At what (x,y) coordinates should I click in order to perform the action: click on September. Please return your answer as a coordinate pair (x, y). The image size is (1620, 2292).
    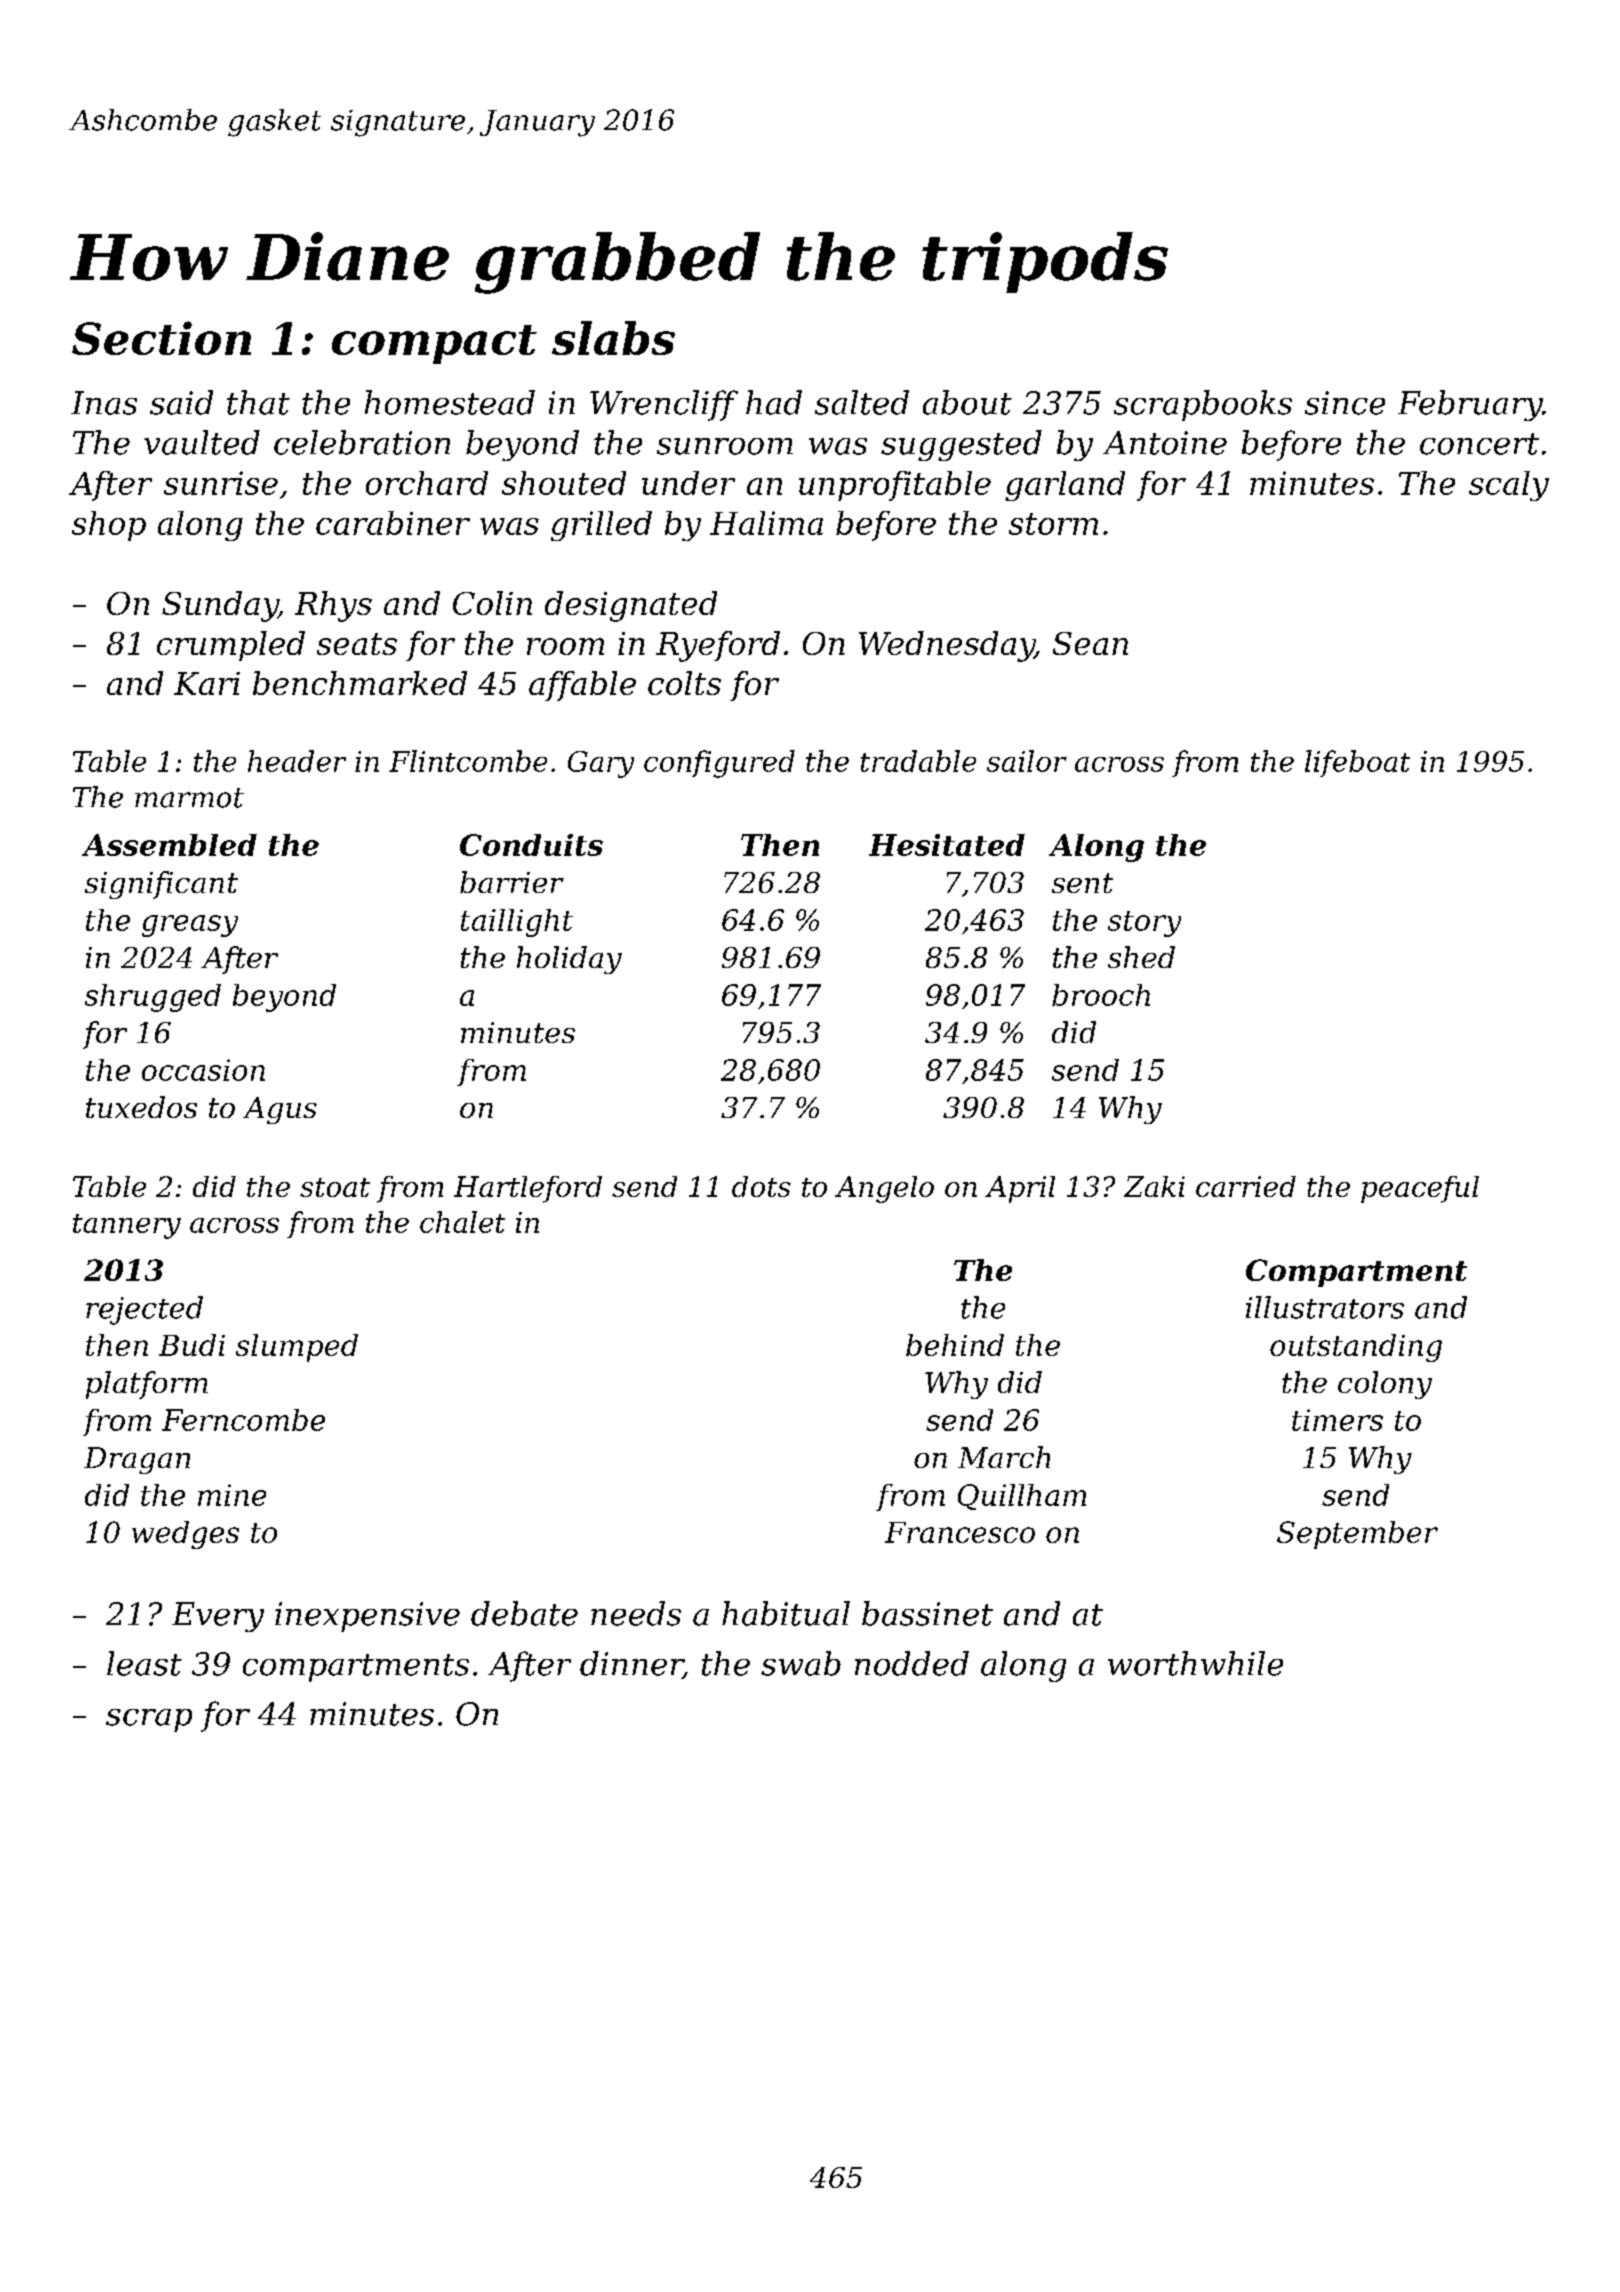
    Looking at the image, I should click on (1357, 1535).
